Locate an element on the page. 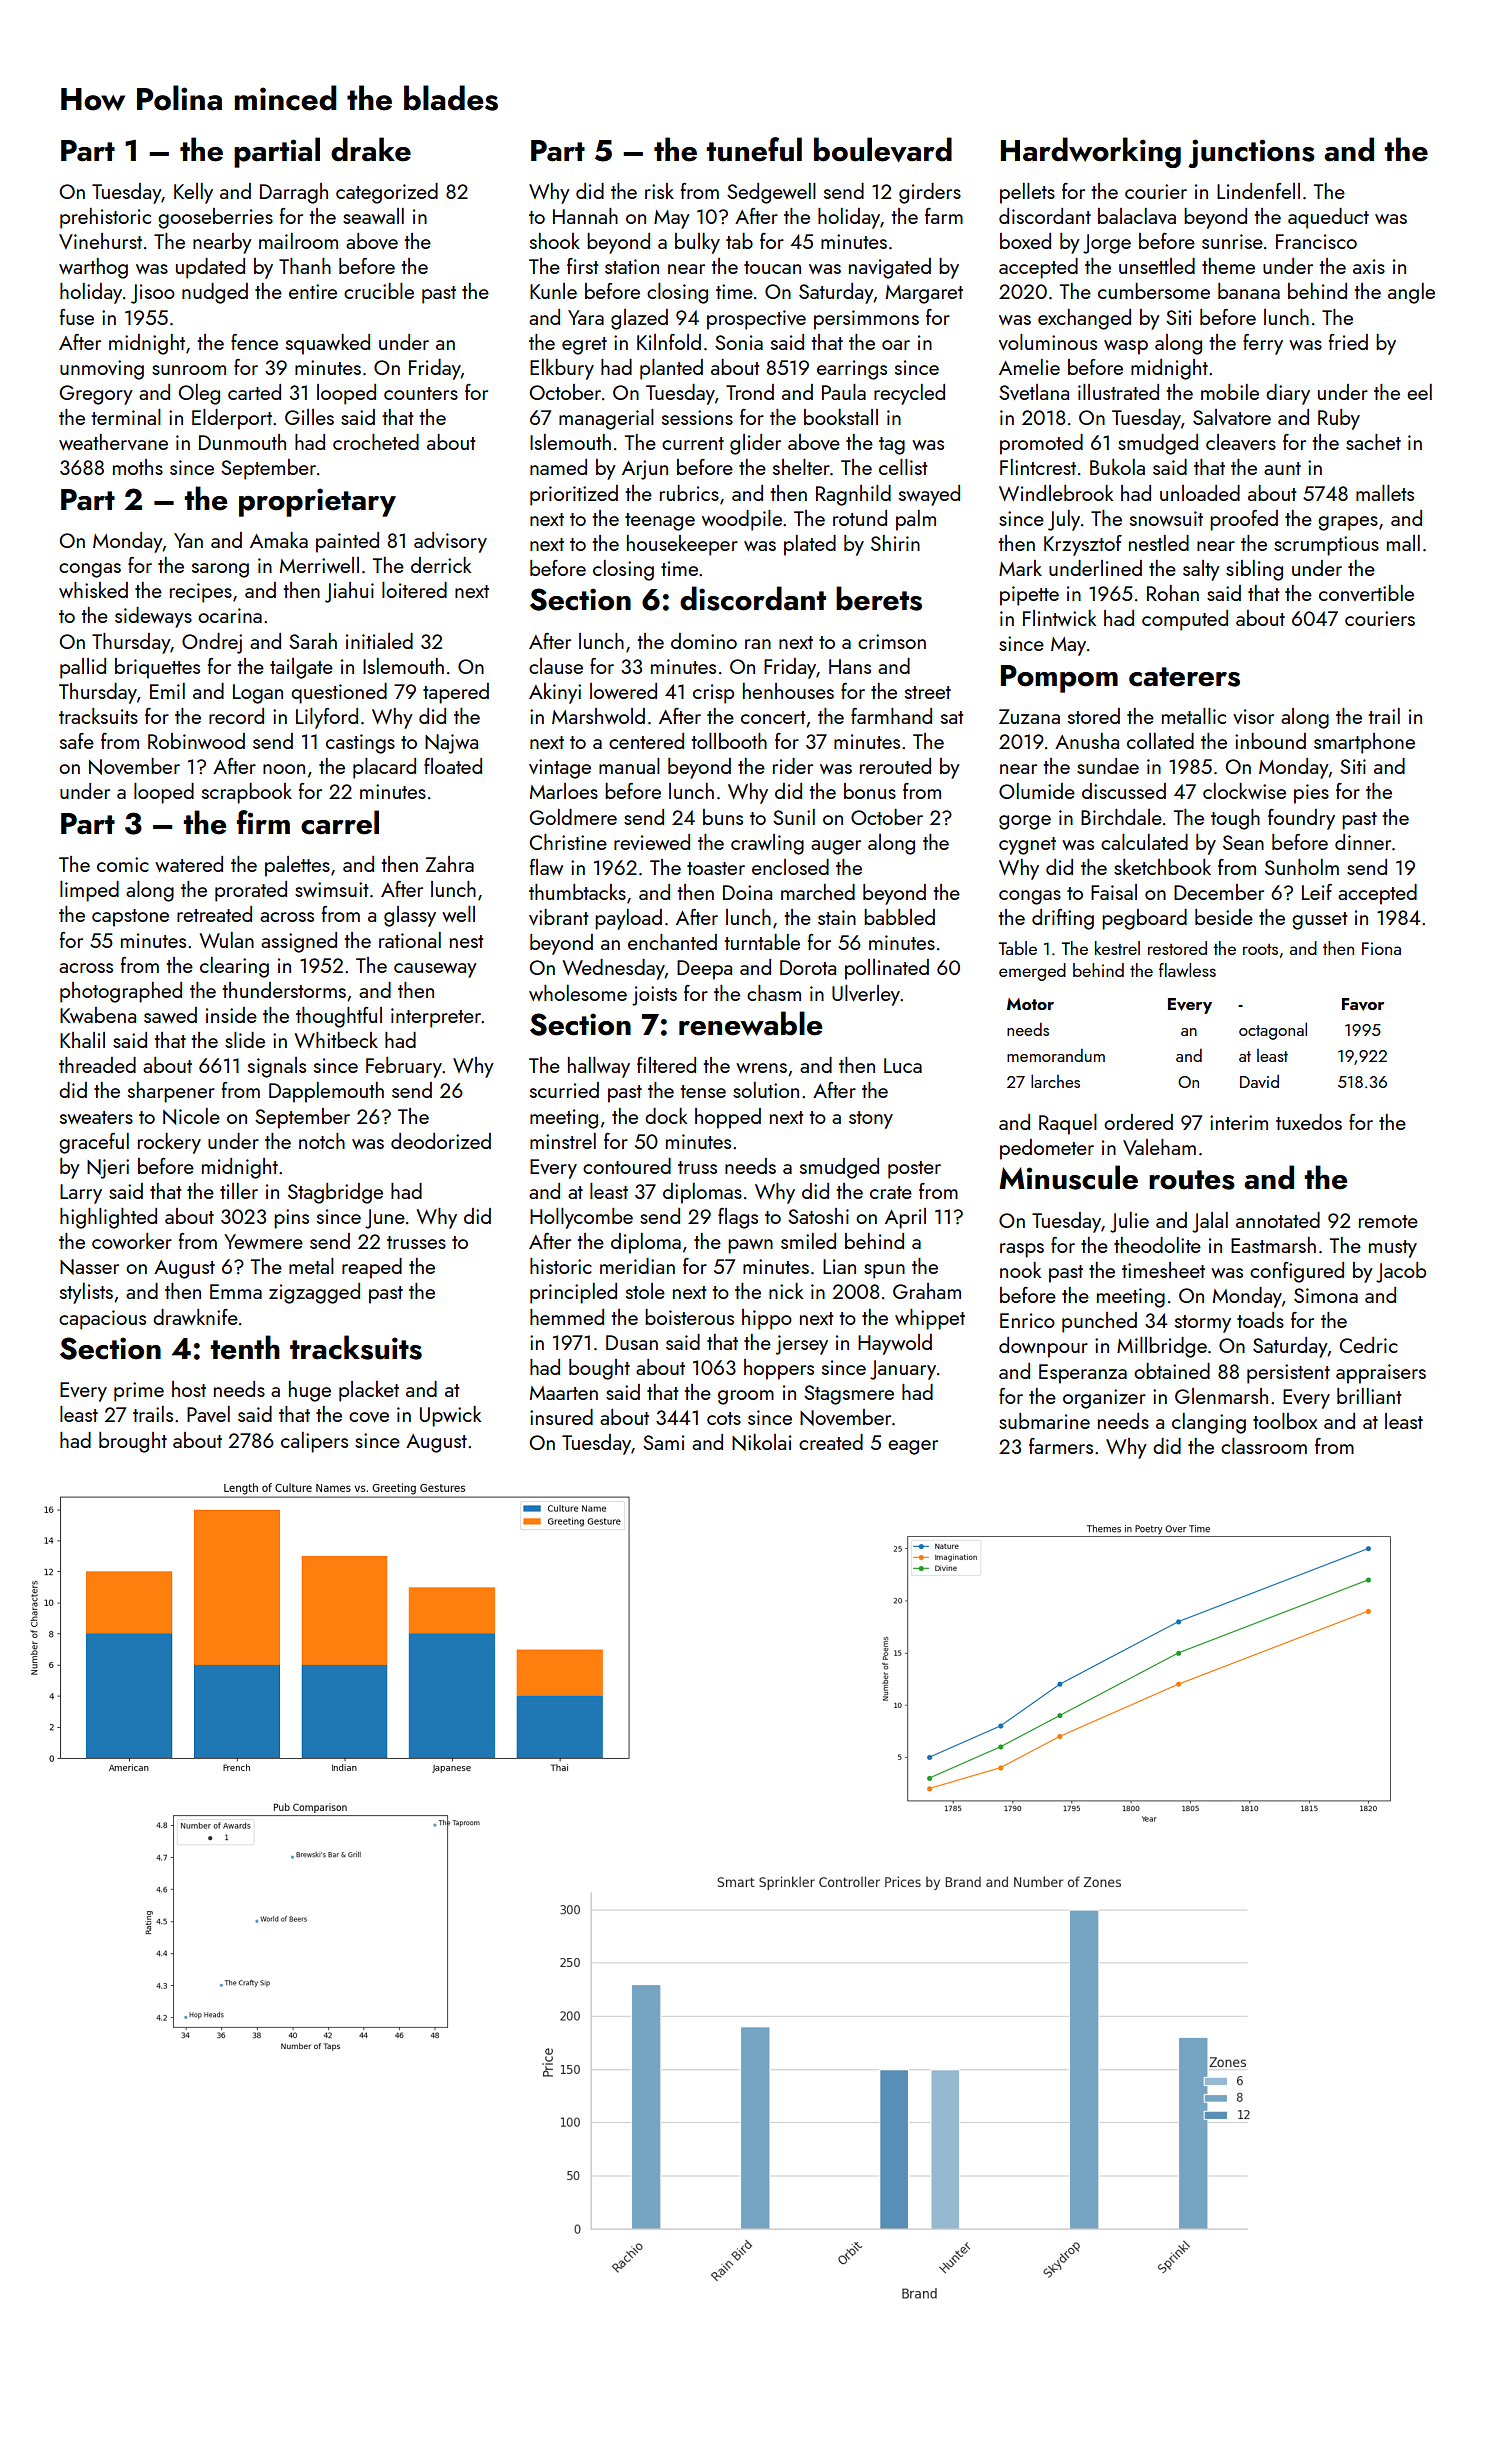  drake is located at coordinates (371, 149).
